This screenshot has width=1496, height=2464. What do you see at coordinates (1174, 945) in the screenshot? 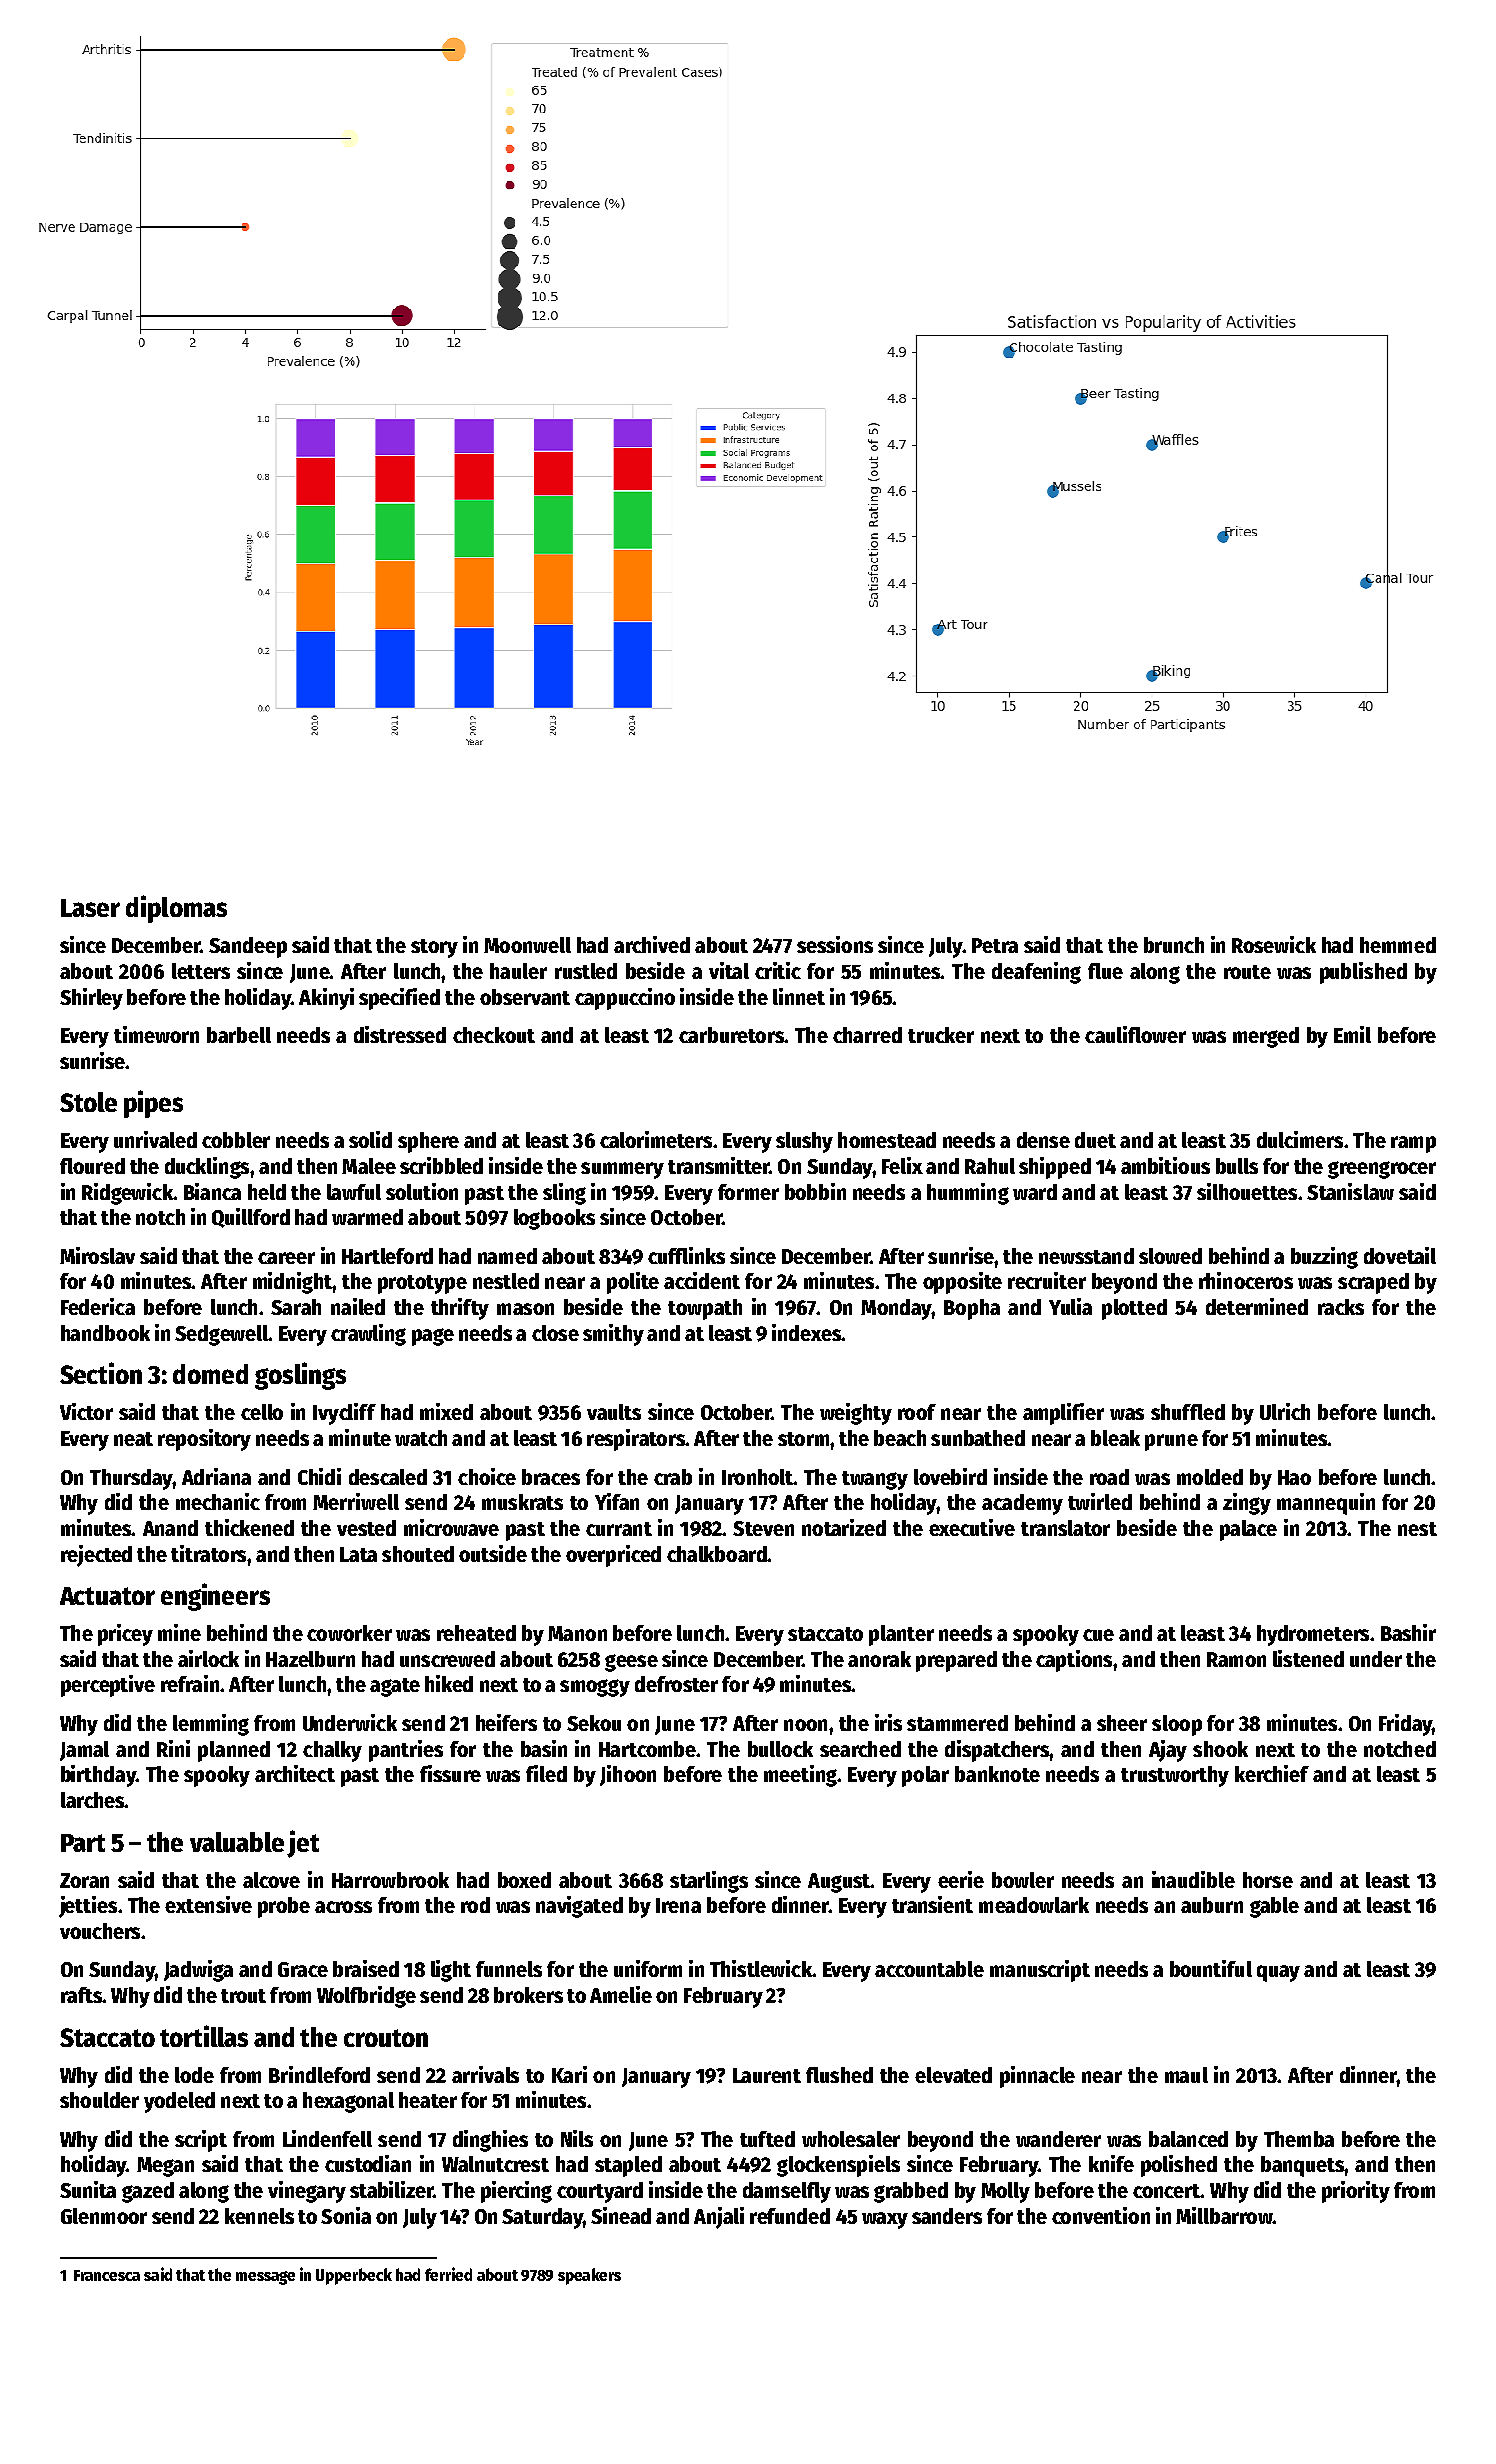
I see `brunch` at bounding box center [1174, 945].
